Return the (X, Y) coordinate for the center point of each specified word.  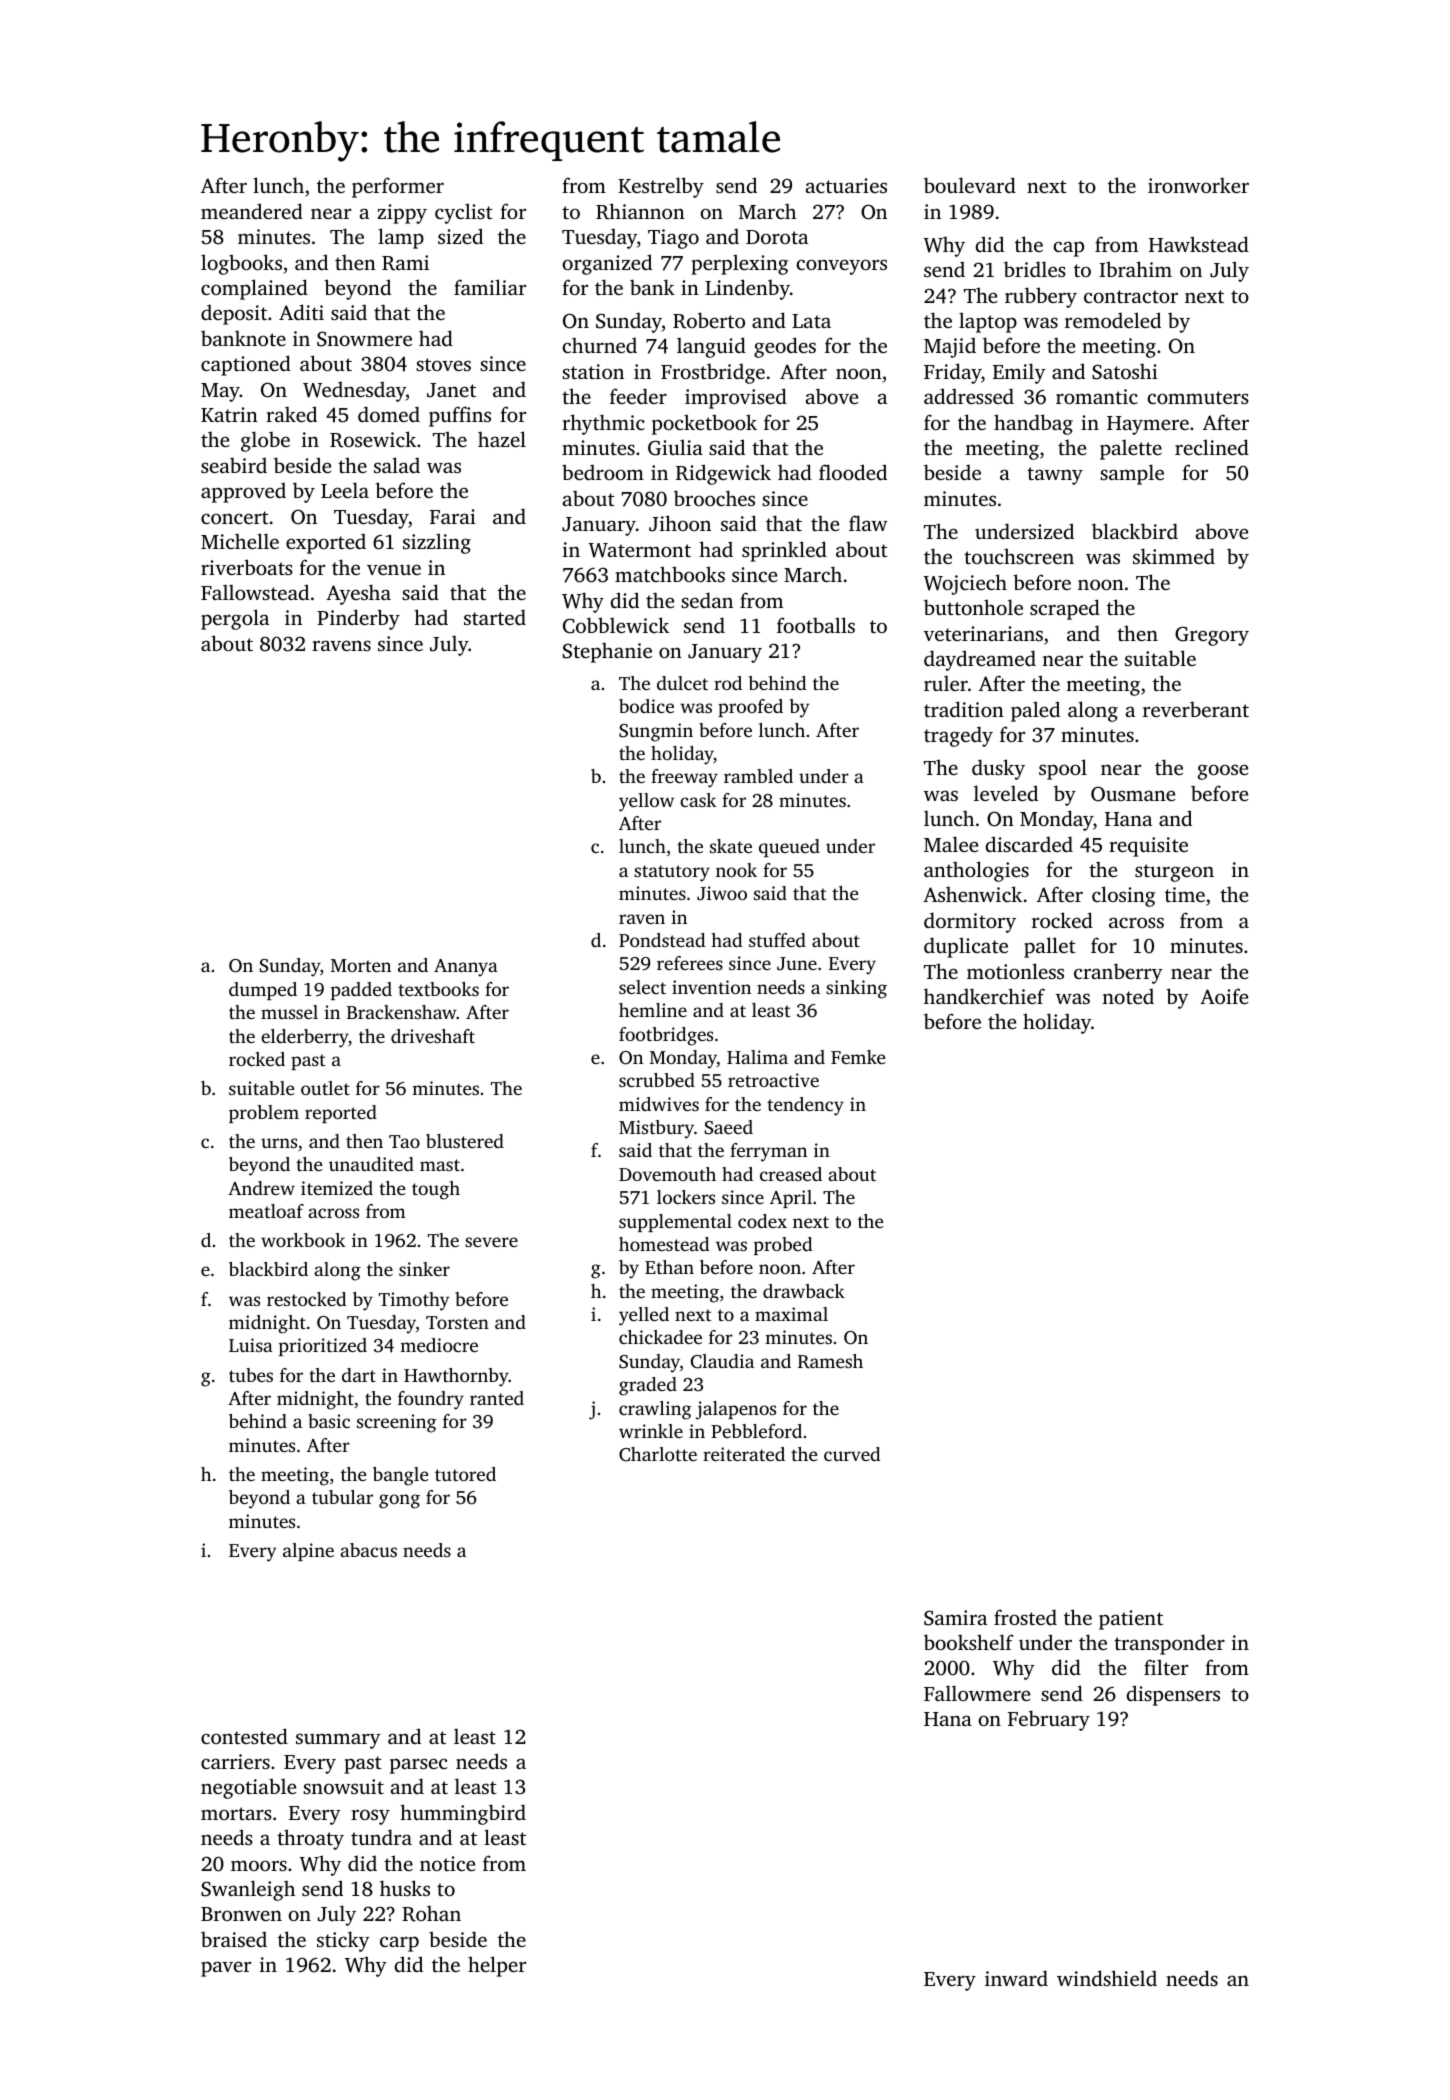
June (797, 964)
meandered (252, 211)
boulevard (970, 185)
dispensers (1173, 1695)
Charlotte (658, 1454)
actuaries (846, 185)
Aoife (1224, 996)
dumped (263, 991)
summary (338, 1741)
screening (396, 1423)
